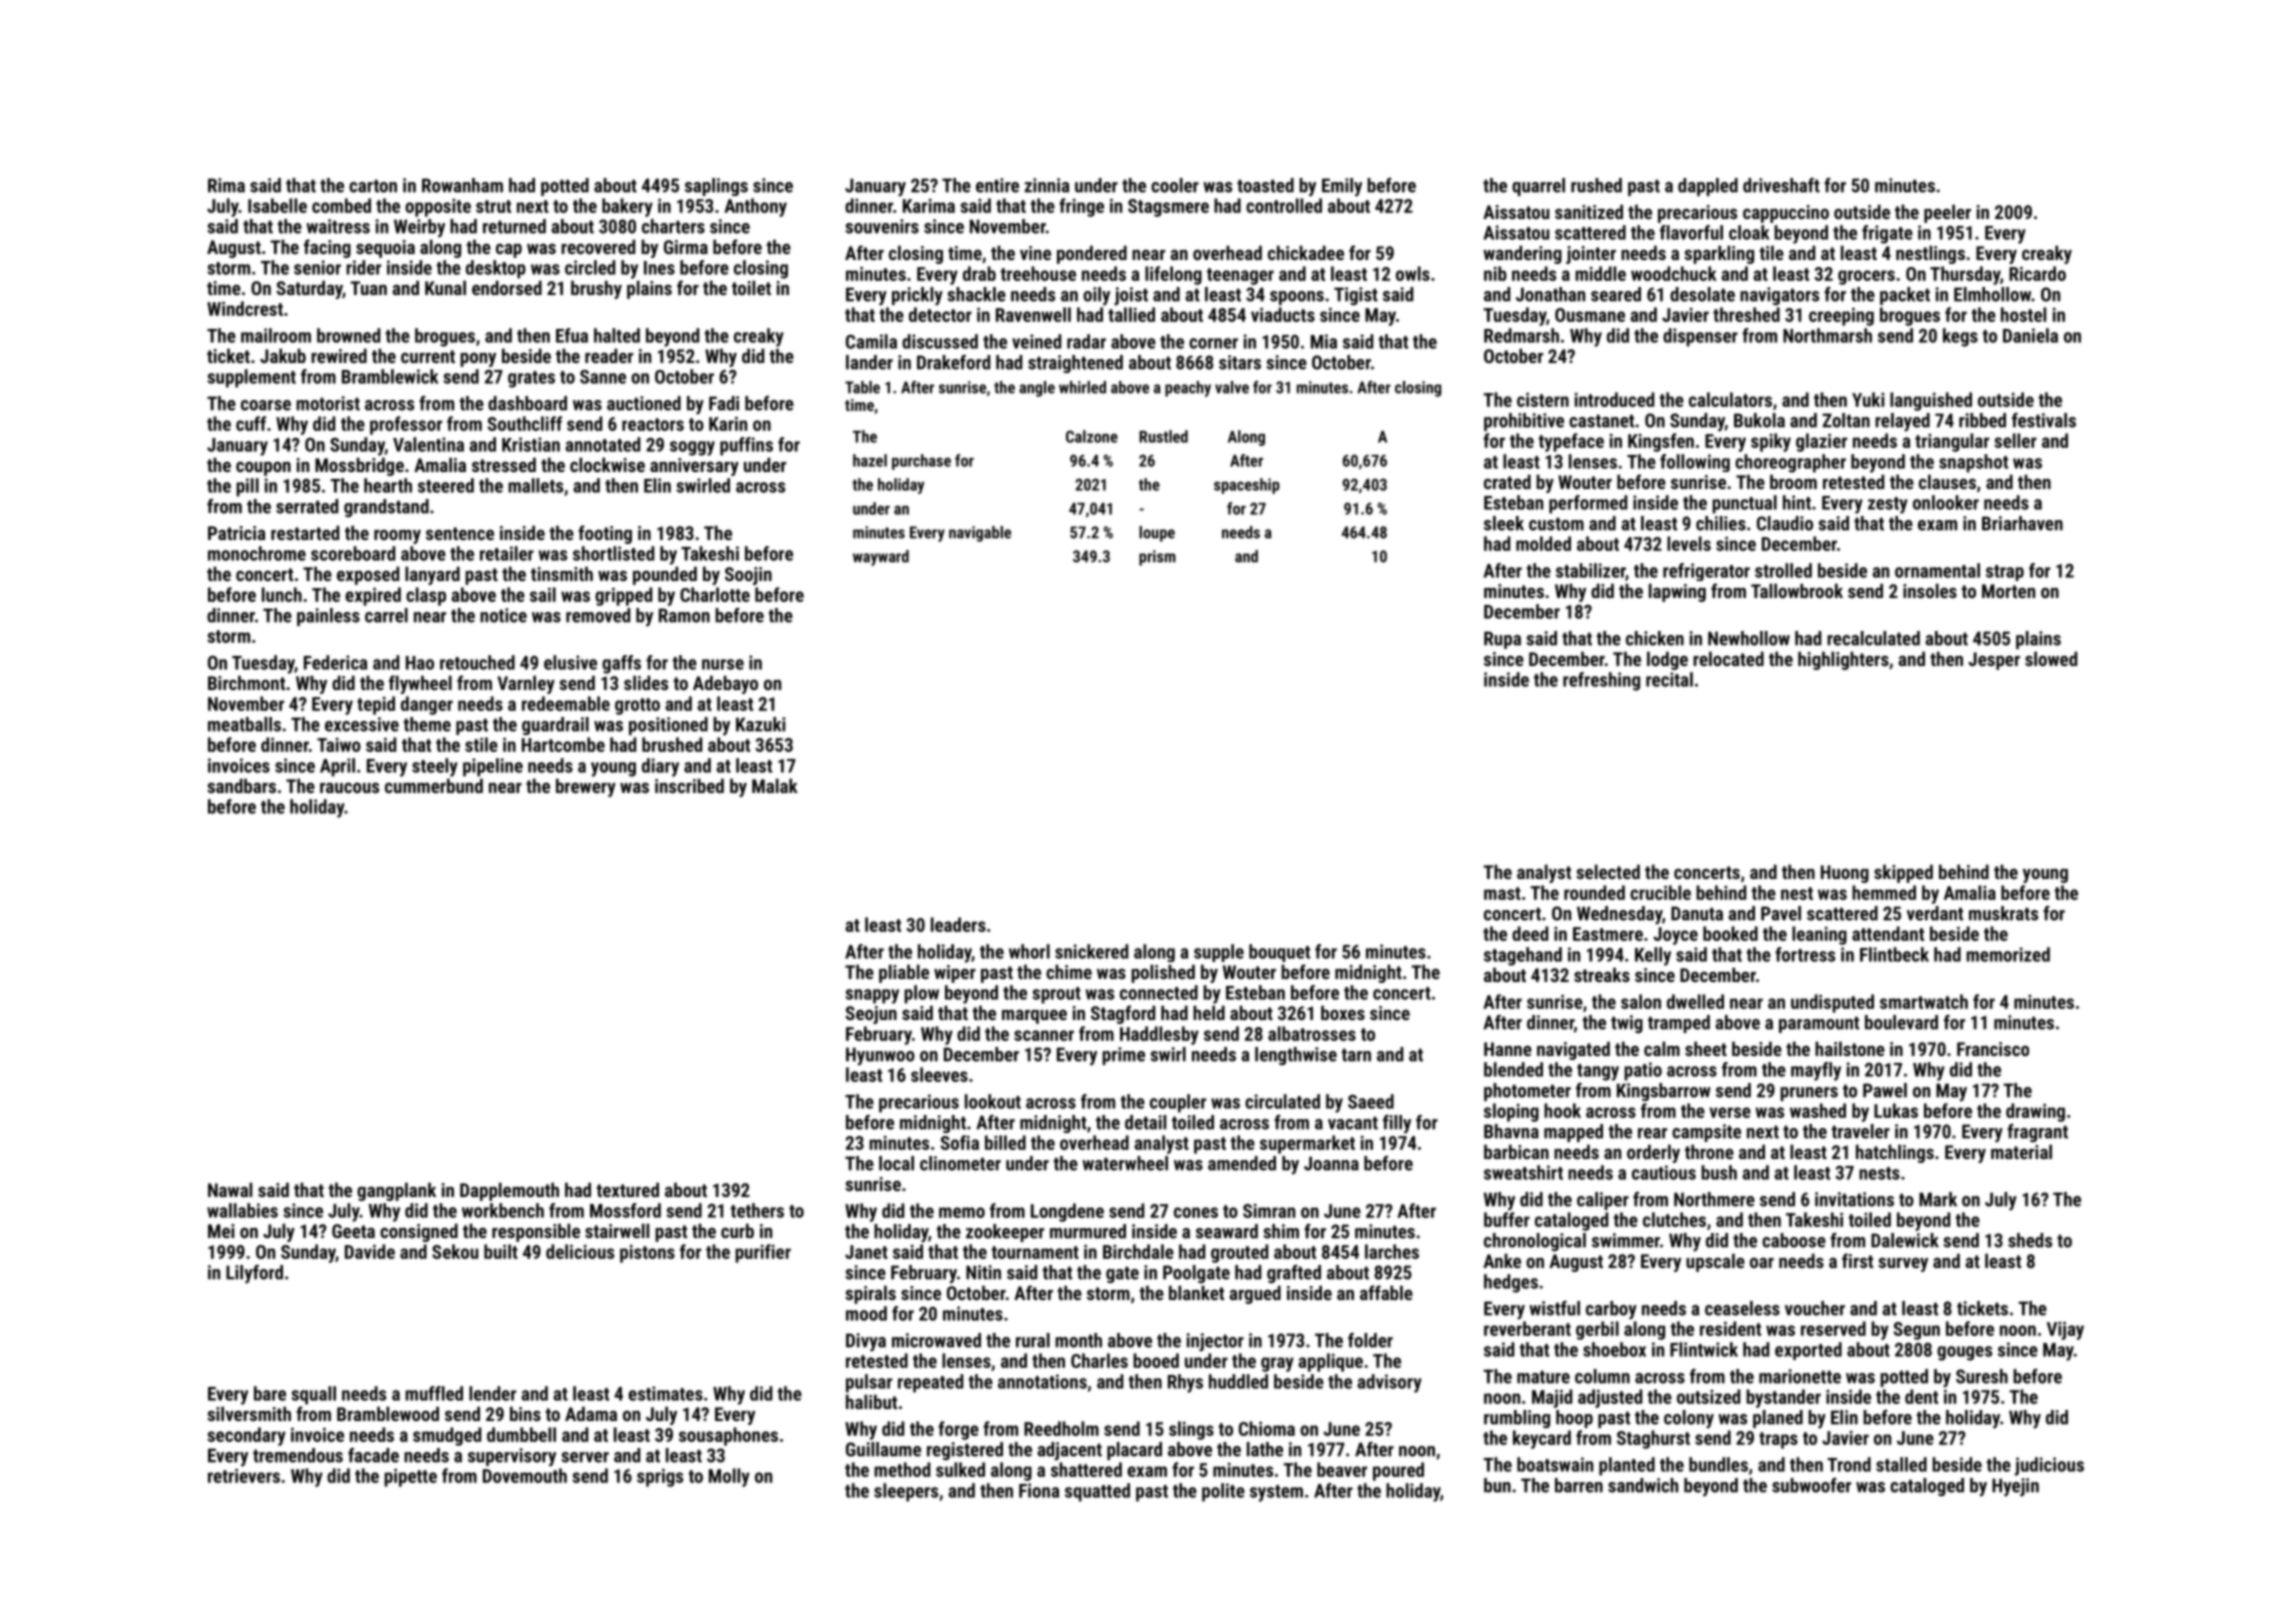  Describe the element at coordinates (462, 185) in the screenshot. I see `Rowanham` at that location.
